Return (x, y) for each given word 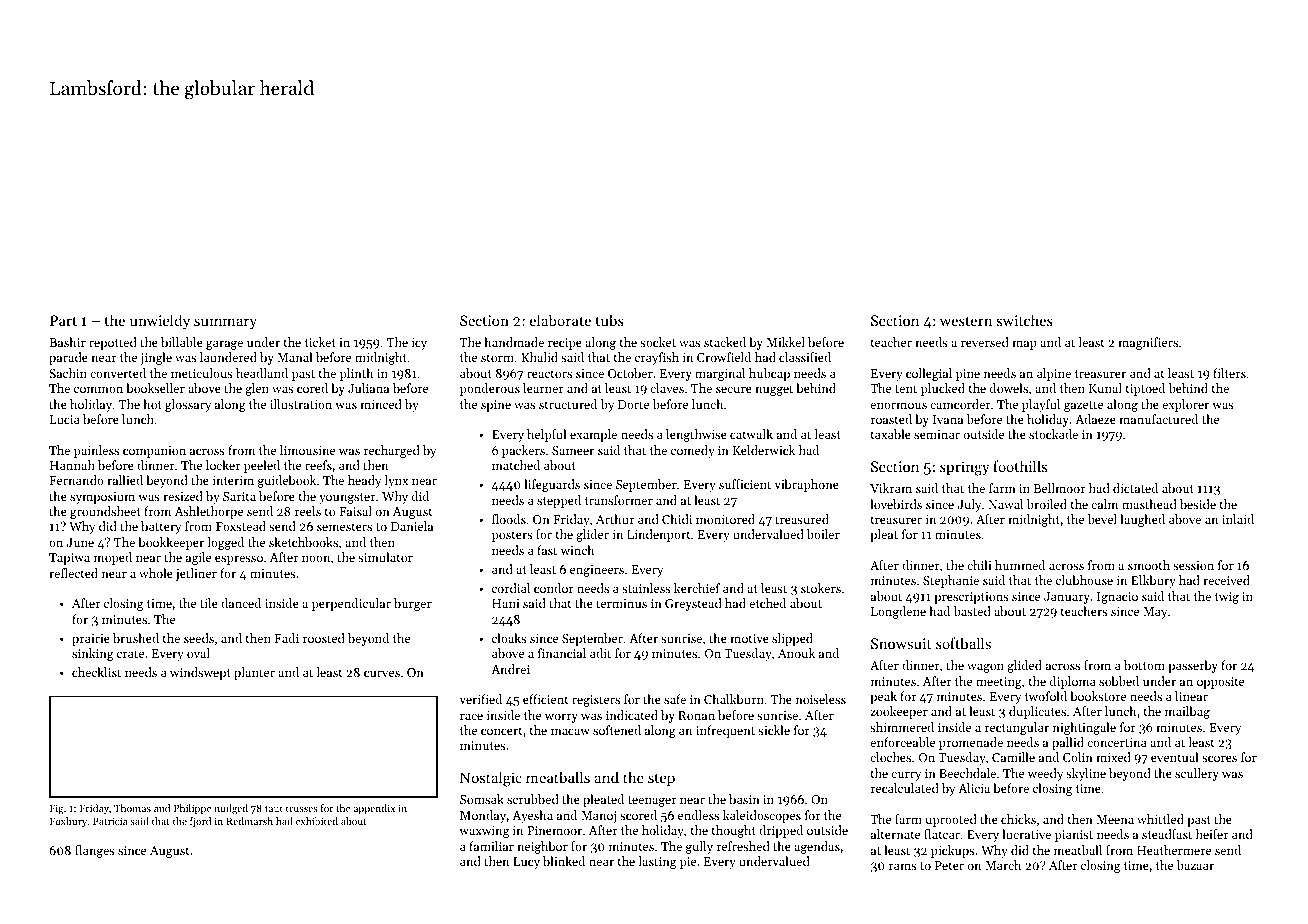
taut (274, 809)
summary (225, 323)
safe (675, 699)
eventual (1175, 757)
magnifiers (1148, 343)
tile (209, 603)
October (630, 373)
